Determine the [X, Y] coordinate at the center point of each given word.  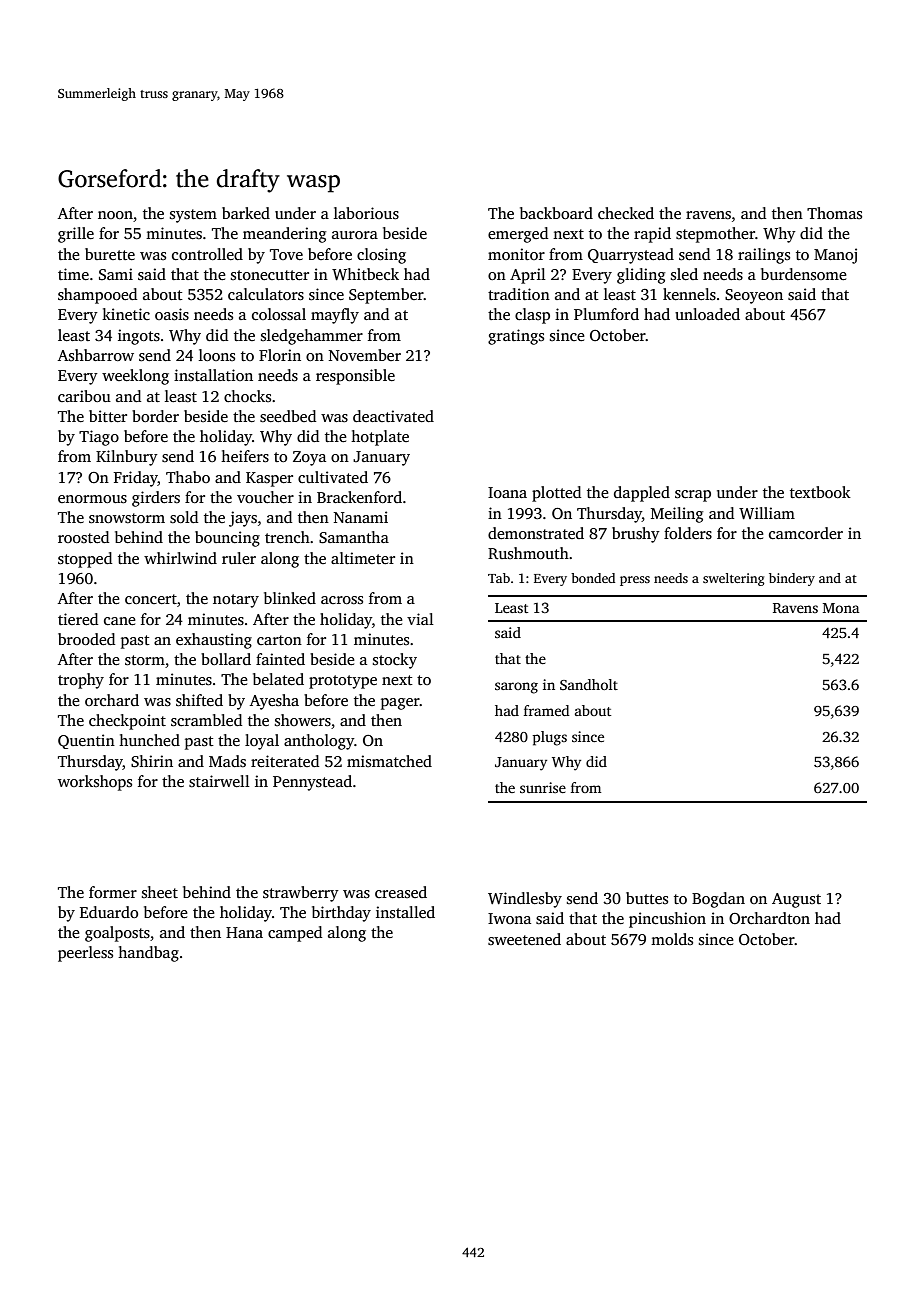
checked [626, 213]
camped [295, 934]
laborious [366, 213]
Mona [841, 608]
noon [115, 215]
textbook [820, 492]
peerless [85, 954]
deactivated [393, 416]
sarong [516, 688]
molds [672, 939]
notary [236, 601]
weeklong [135, 377]
